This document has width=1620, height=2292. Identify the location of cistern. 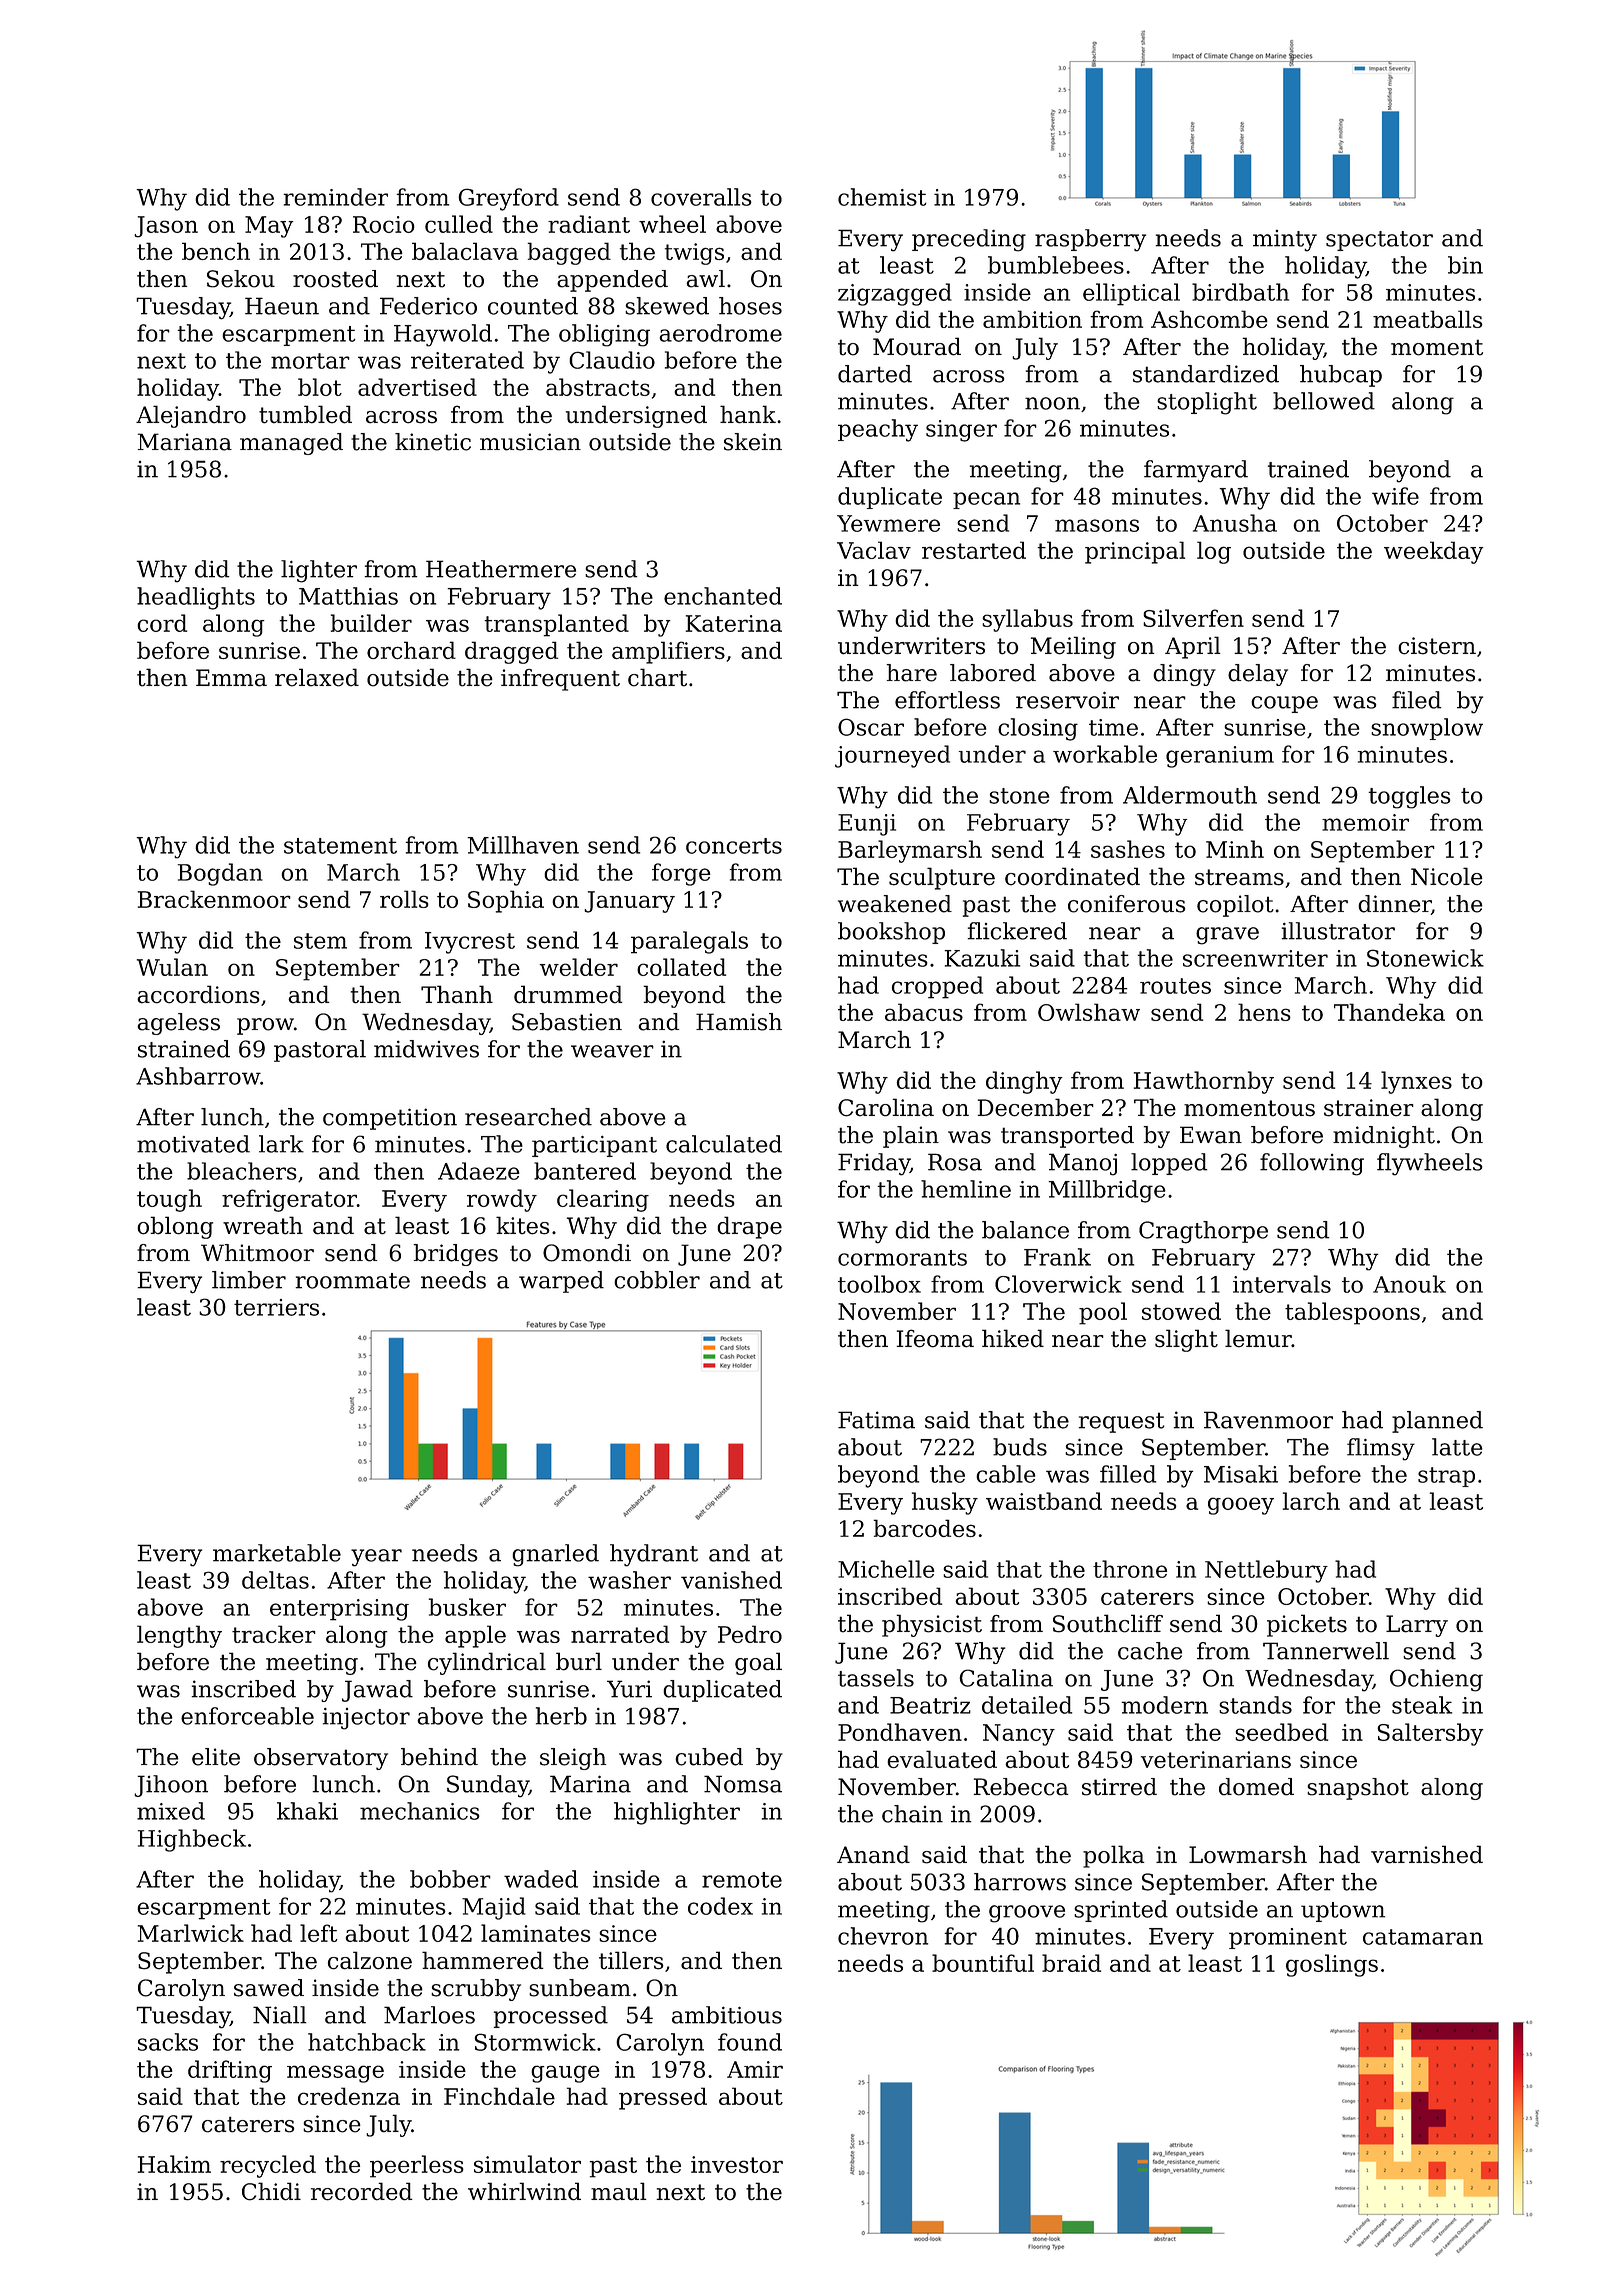
(1437, 646).
